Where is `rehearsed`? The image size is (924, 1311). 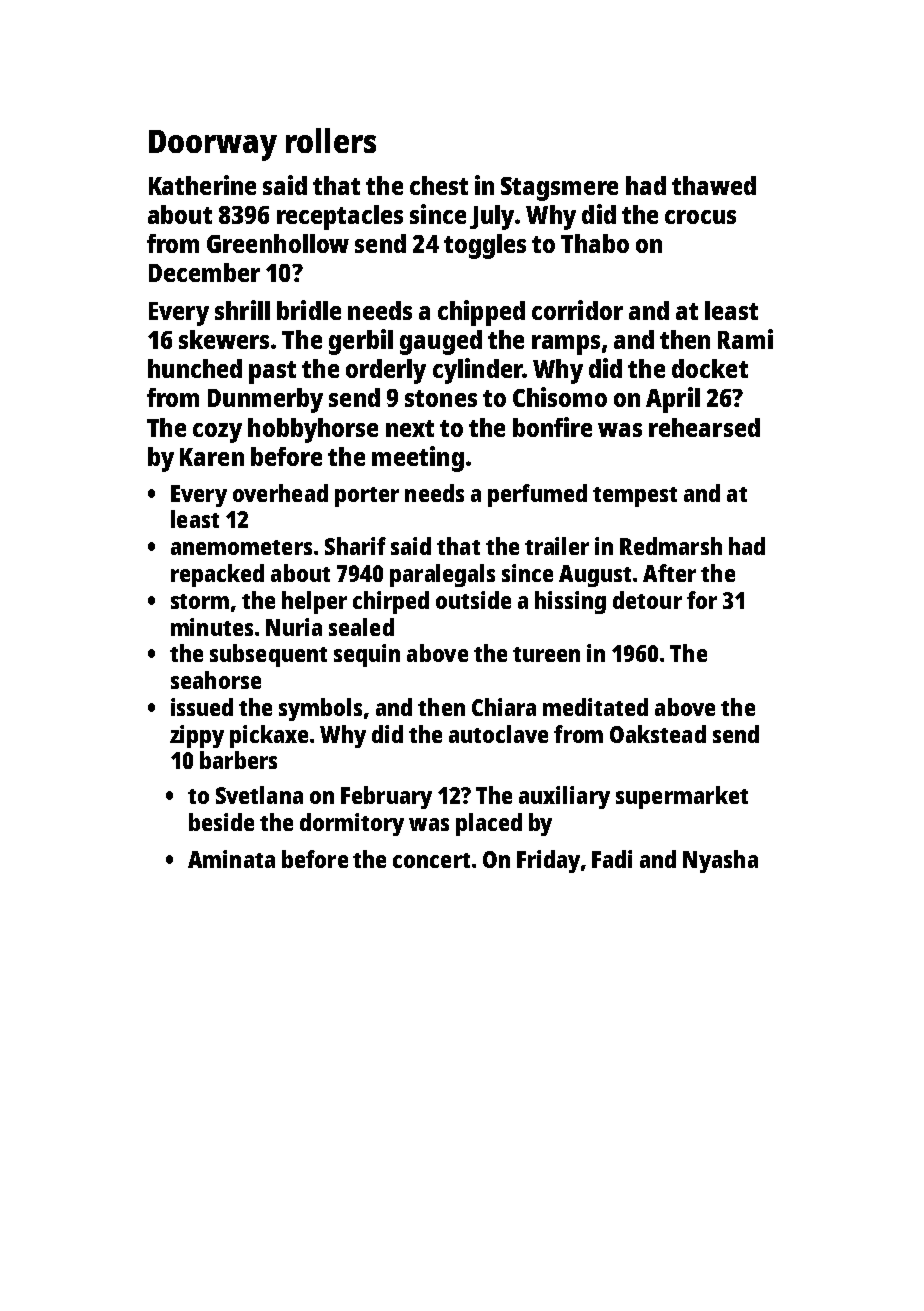
rehearsed is located at coordinates (704, 427).
